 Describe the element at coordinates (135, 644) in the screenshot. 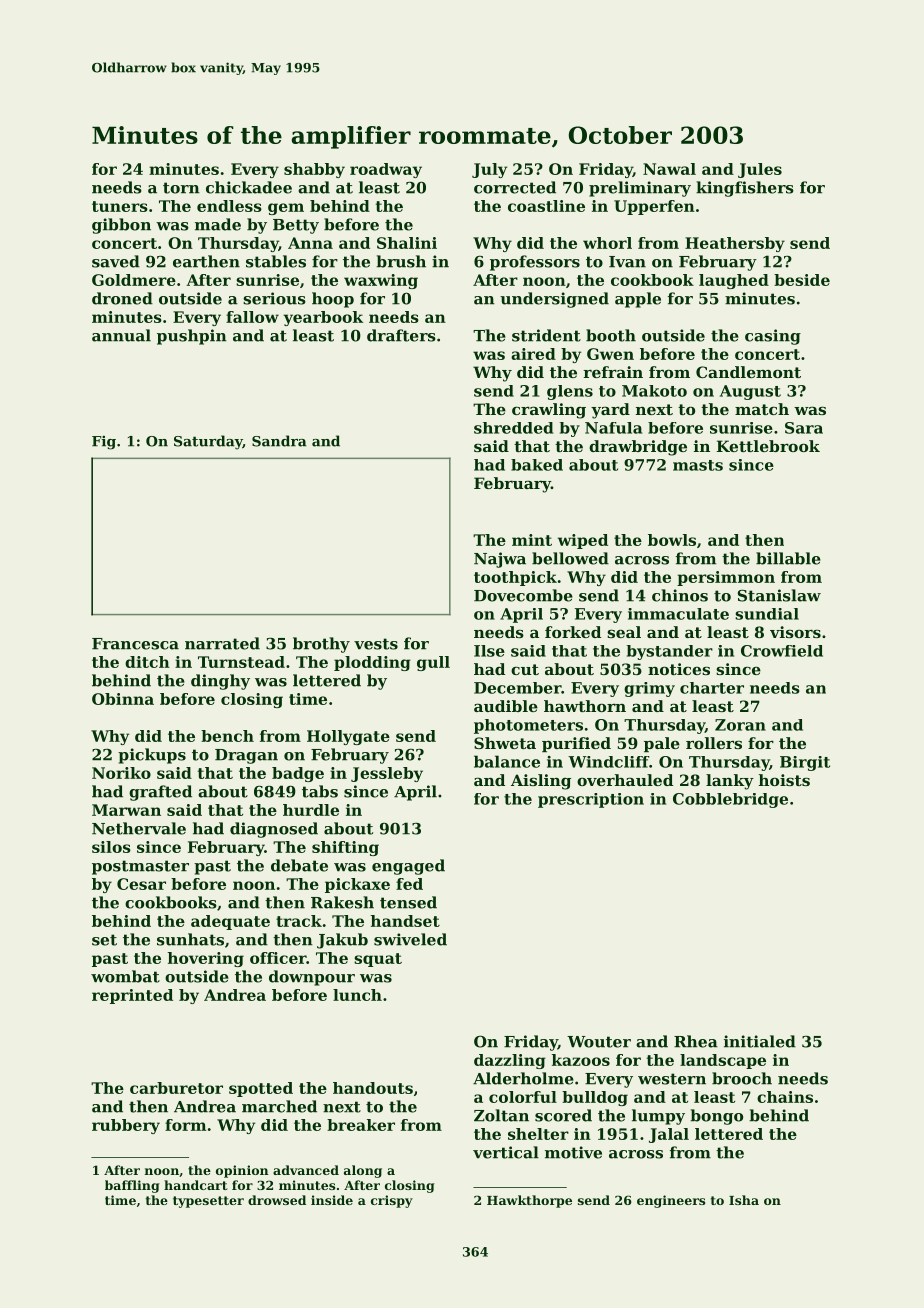

I see `Francesca` at that location.
